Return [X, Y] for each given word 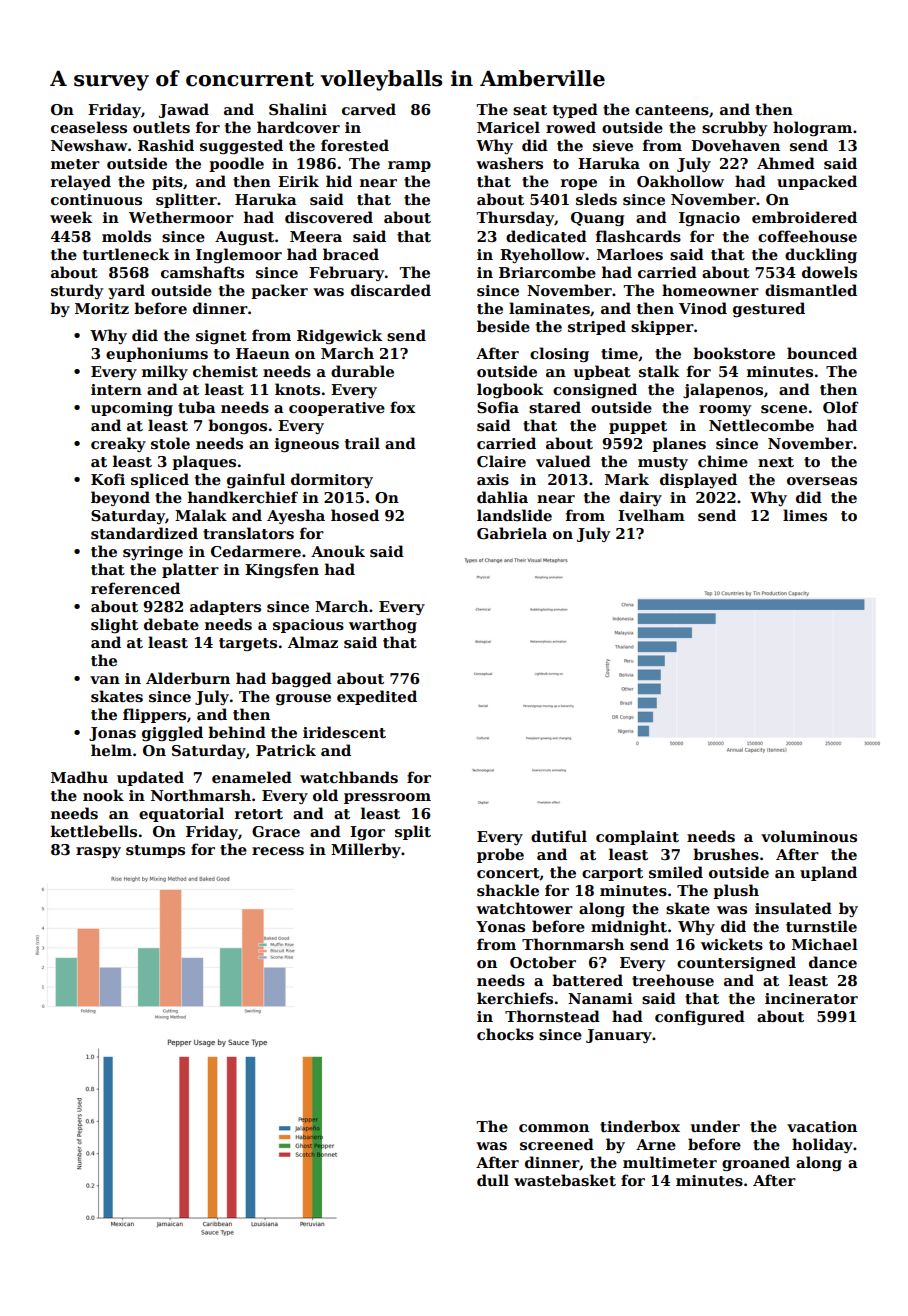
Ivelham [651, 515]
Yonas [500, 926]
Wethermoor [181, 217]
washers [509, 163]
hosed [355, 515]
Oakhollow [680, 181]
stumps [155, 851]
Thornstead [552, 1016]
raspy [98, 852]
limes [805, 515]
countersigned [736, 963]
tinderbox [640, 1126]
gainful [256, 480]
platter [190, 570]
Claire [501, 461]
